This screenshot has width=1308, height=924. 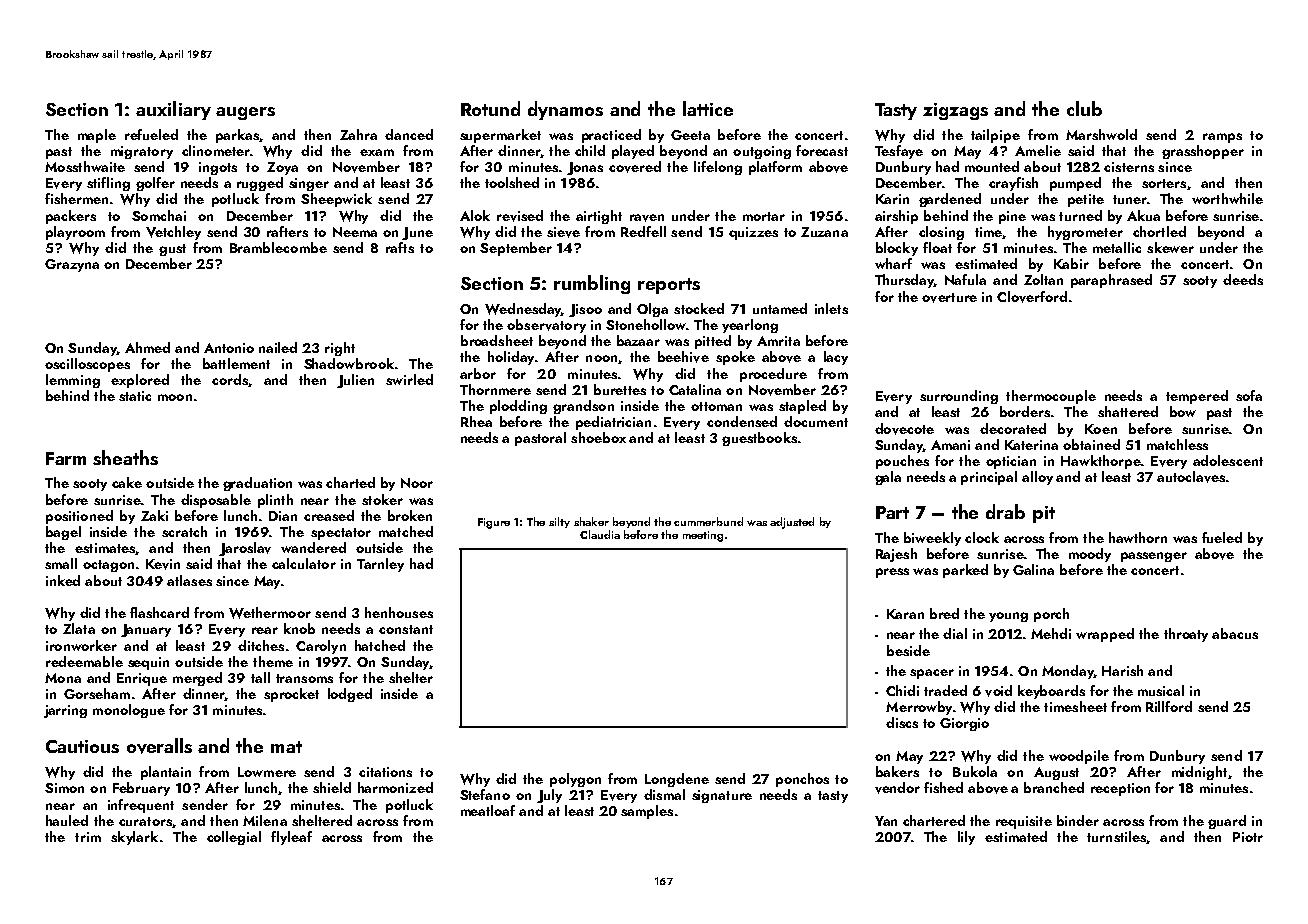 What do you see at coordinates (1101, 462) in the screenshot?
I see `Hawkthorpe` at bounding box center [1101, 462].
